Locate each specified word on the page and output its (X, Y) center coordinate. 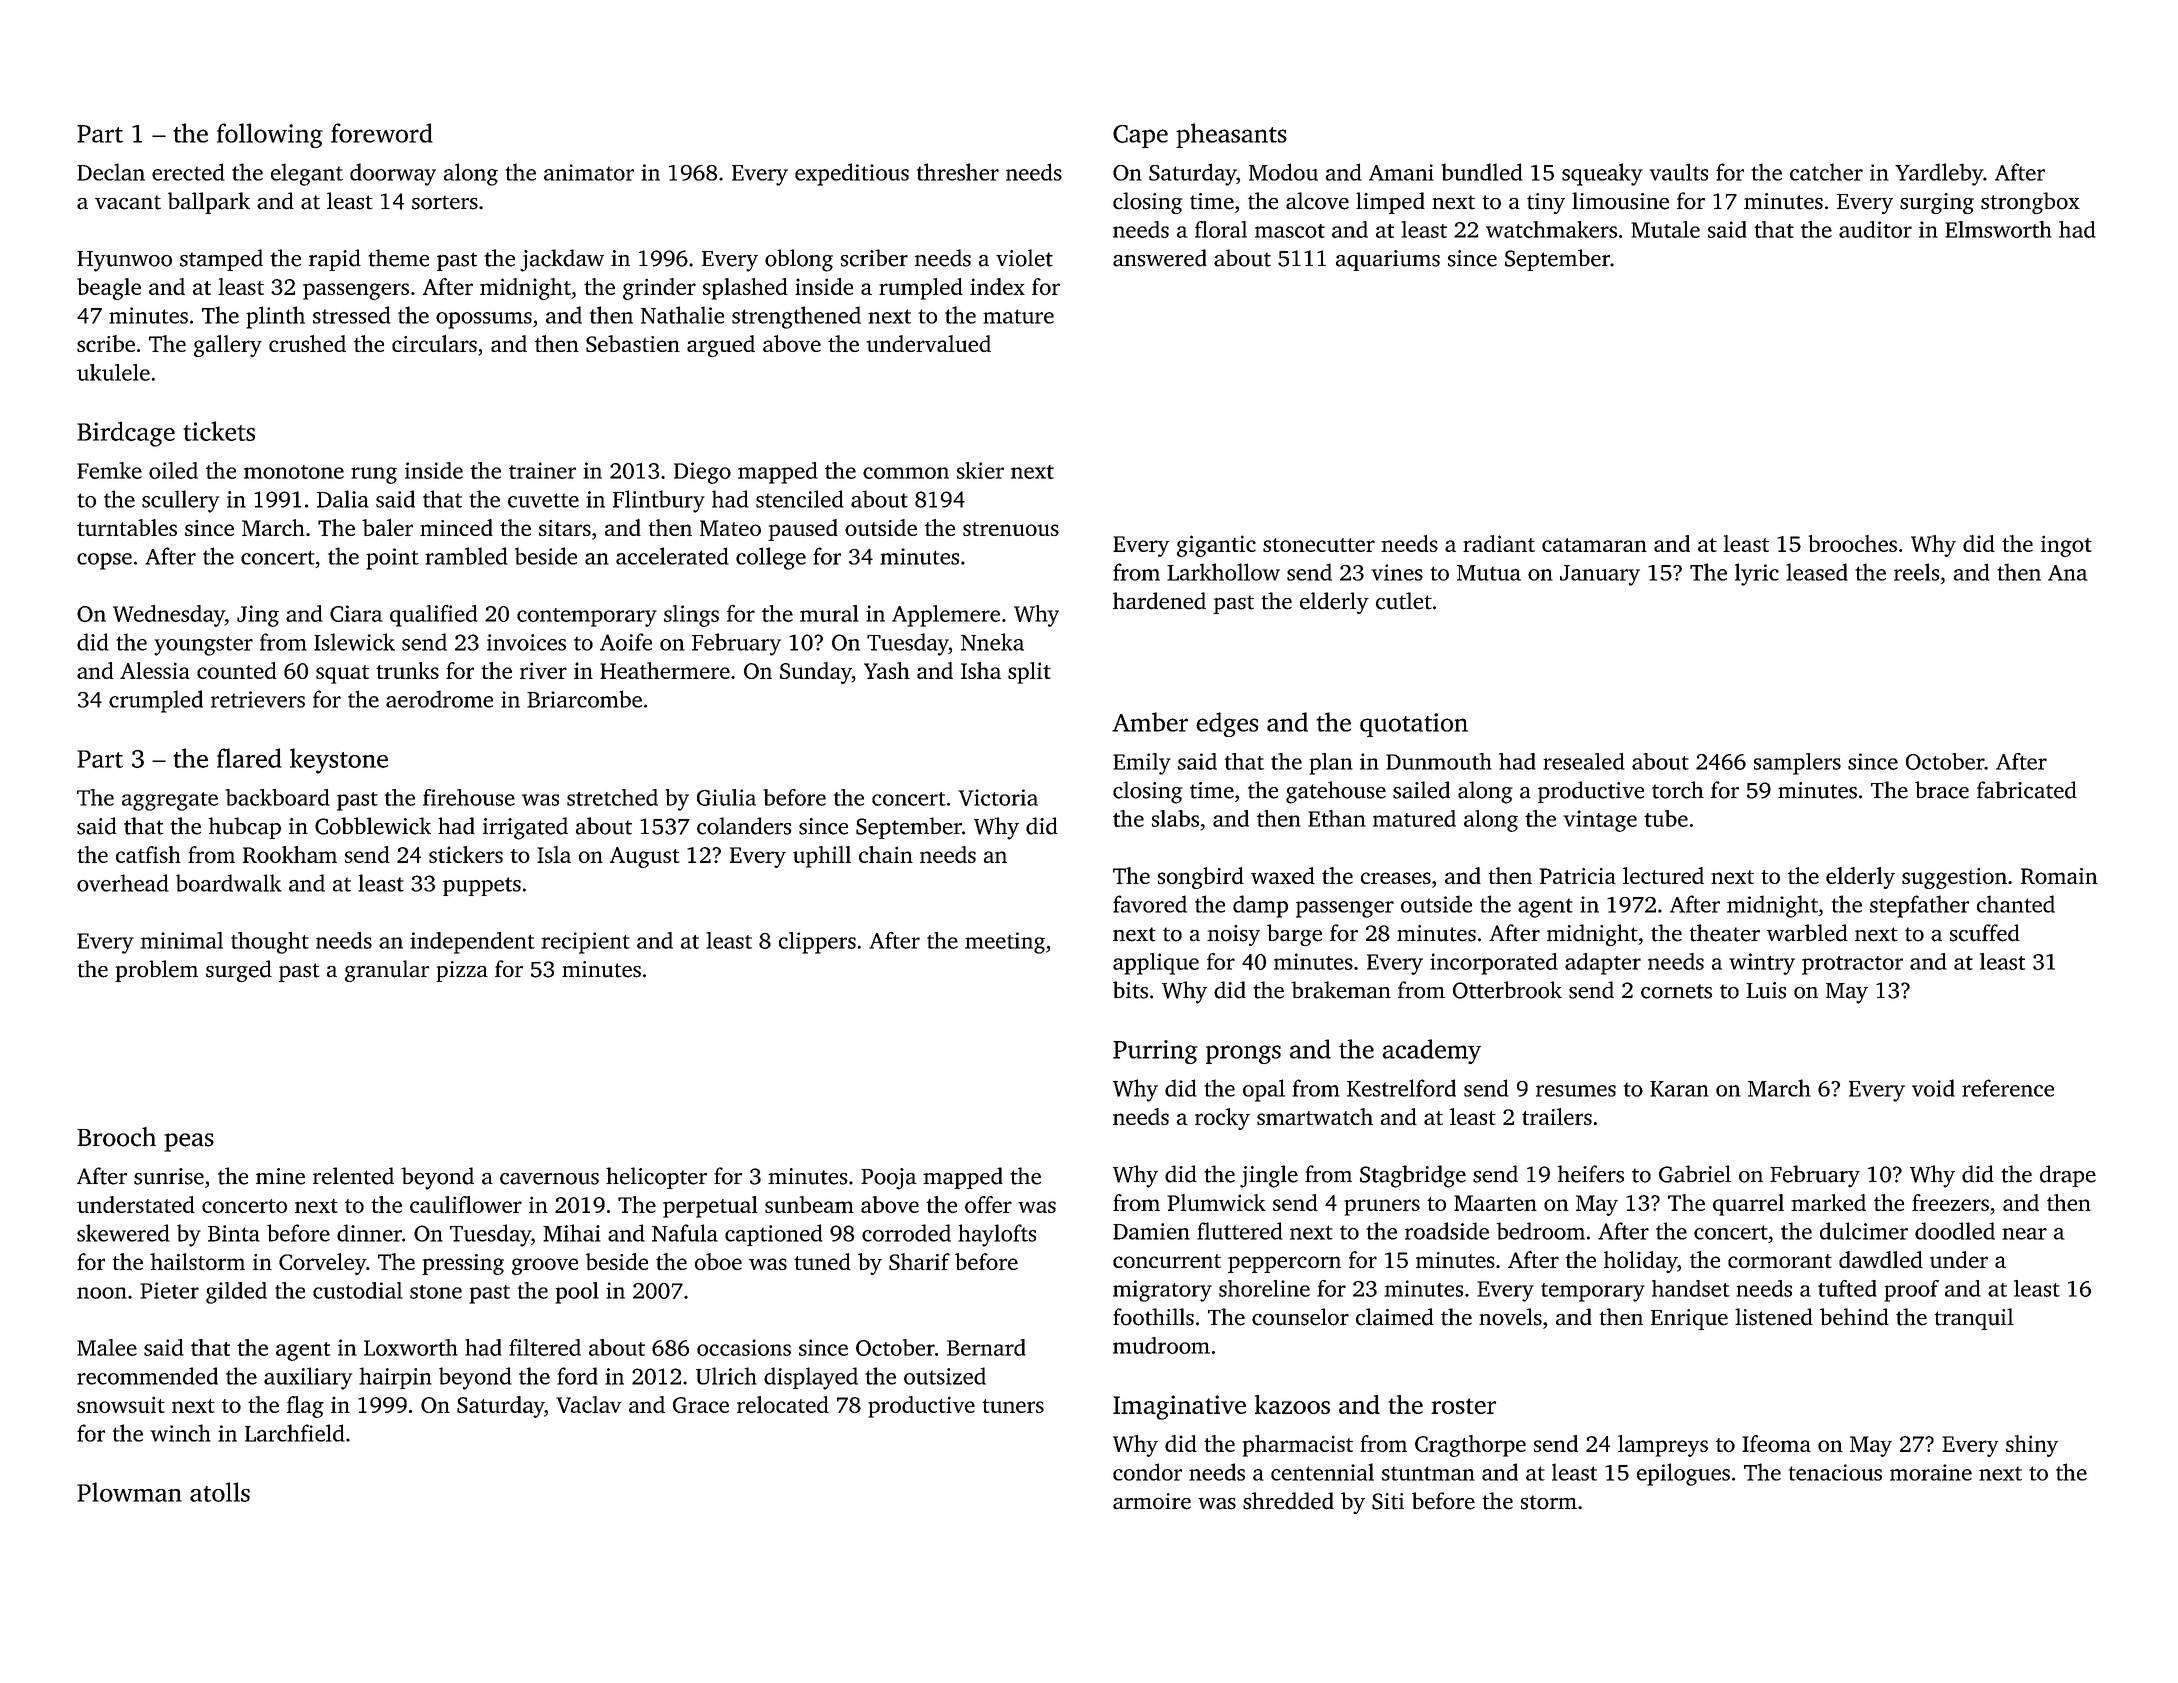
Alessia (155, 670)
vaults (1678, 172)
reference (2008, 1088)
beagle (109, 289)
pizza (462, 971)
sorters (445, 202)
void (1933, 1088)
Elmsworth (1998, 229)
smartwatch (1315, 1116)
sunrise (169, 1176)
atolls (220, 1492)
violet (1024, 258)
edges (1227, 724)
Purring (1155, 1052)
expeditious (852, 174)
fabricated (2027, 790)
